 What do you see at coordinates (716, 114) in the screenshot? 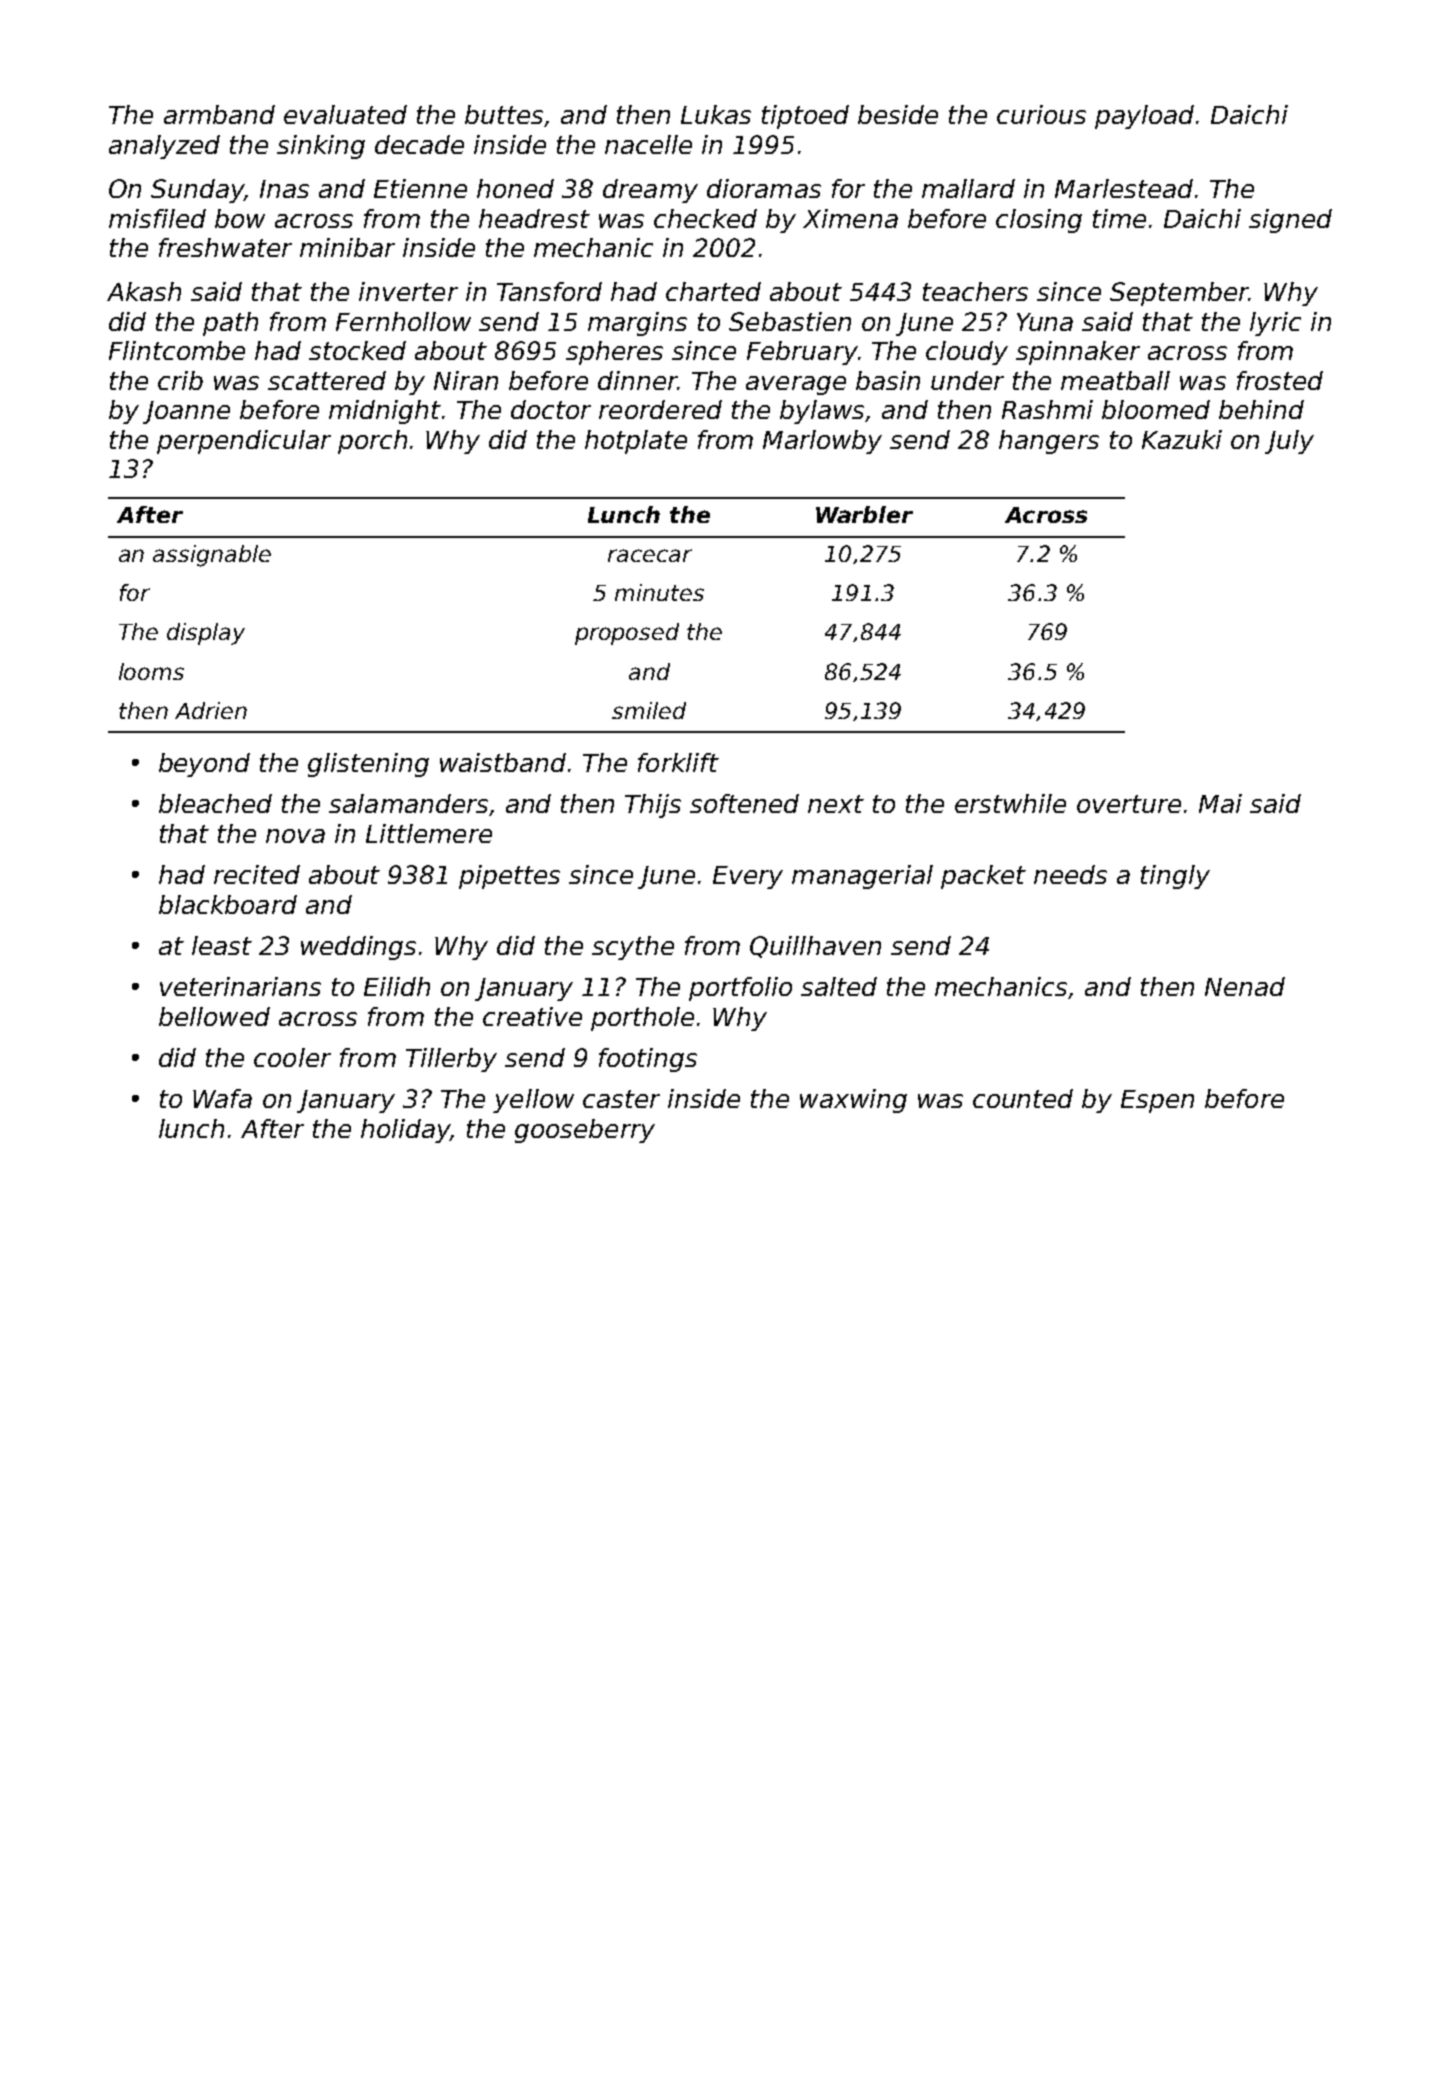
I see `Lukas` at bounding box center [716, 114].
